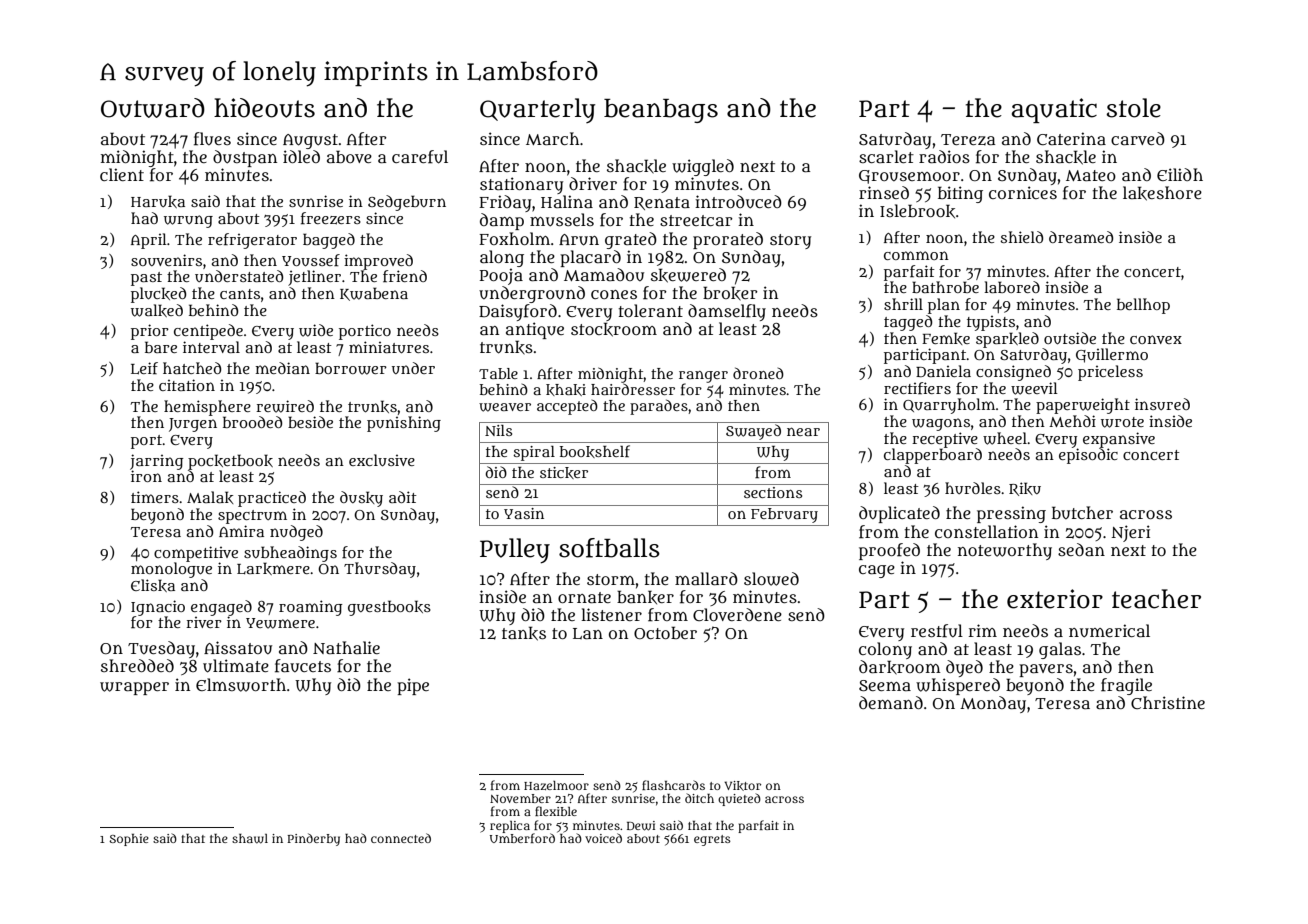  Describe the element at coordinates (301, 156) in the screenshot. I see `idled` at that location.
